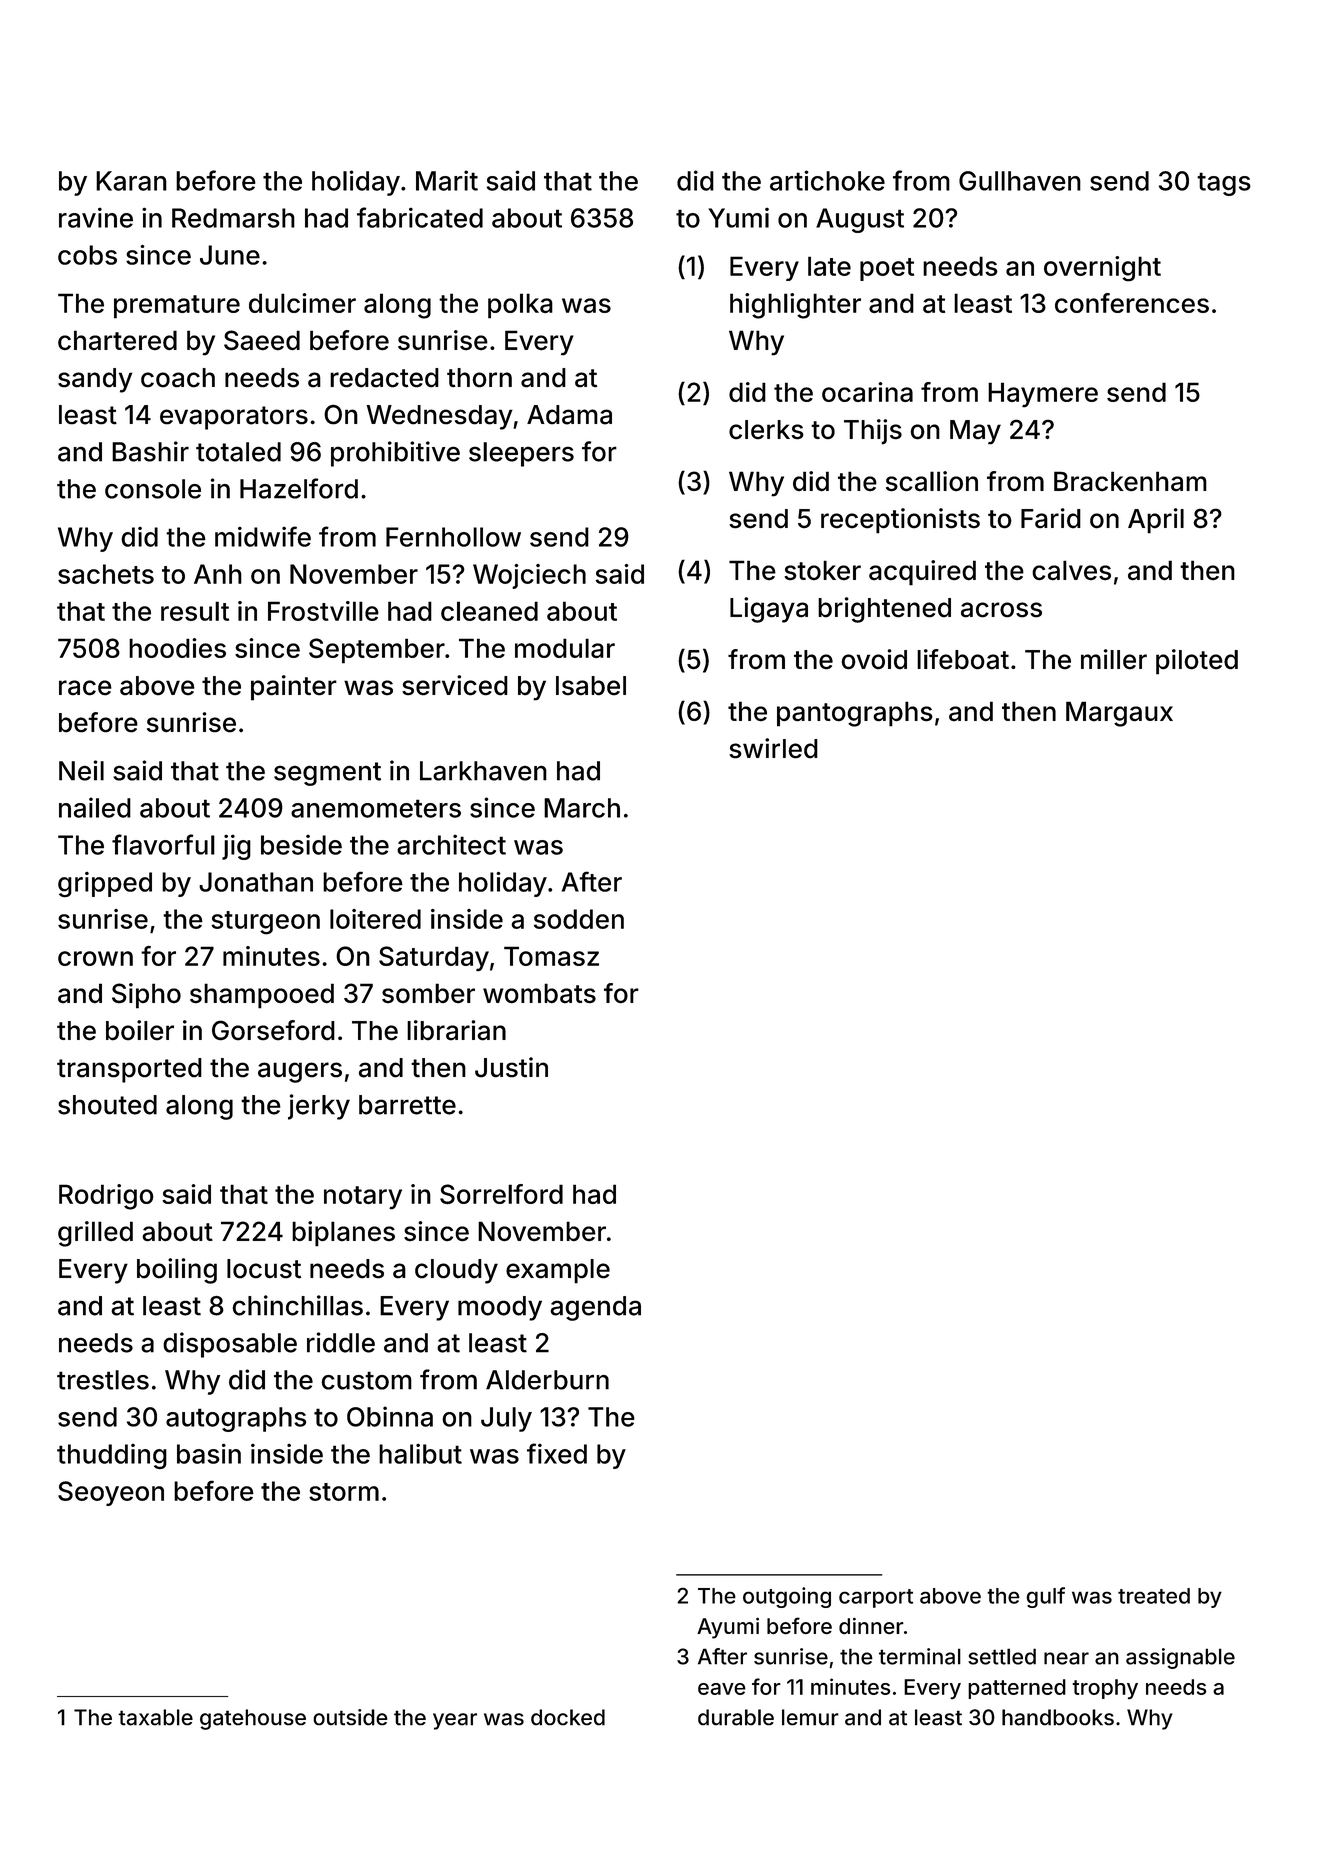 The width and height of the document is (1324, 1872). I want to click on pantographs, so click(855, 714).
